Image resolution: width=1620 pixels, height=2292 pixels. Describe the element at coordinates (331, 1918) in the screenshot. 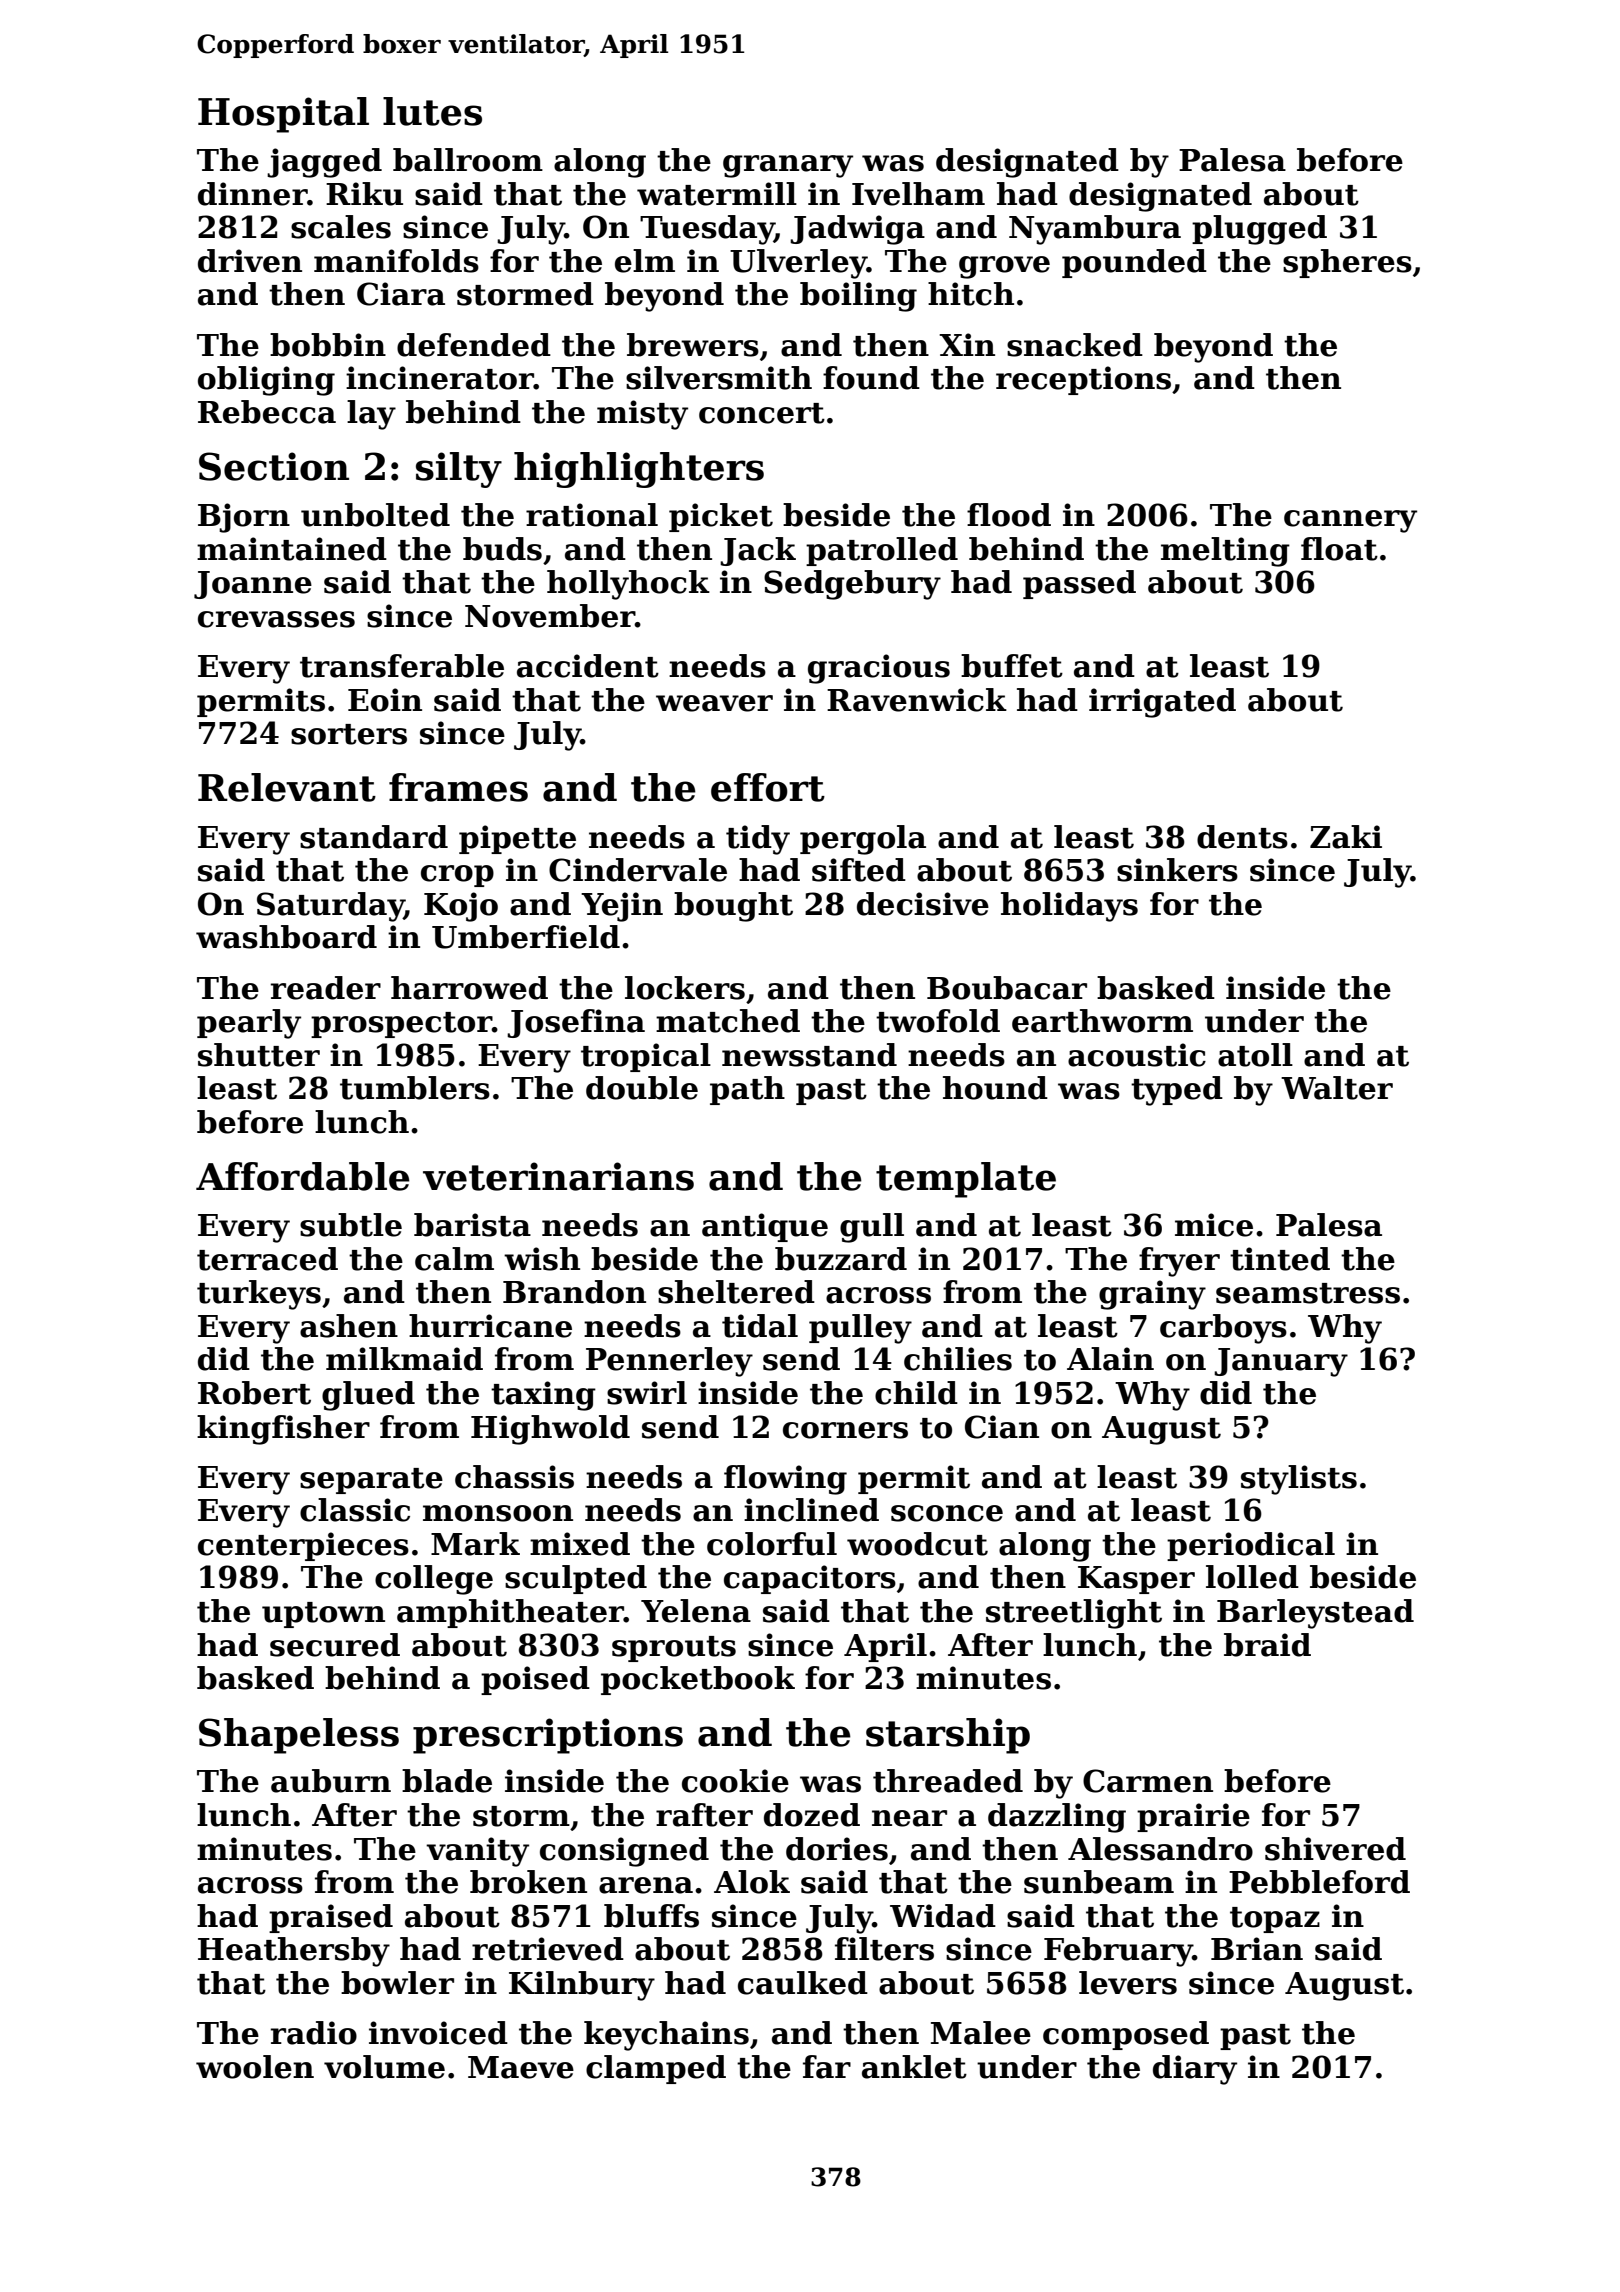

I see `praised` at that location.
